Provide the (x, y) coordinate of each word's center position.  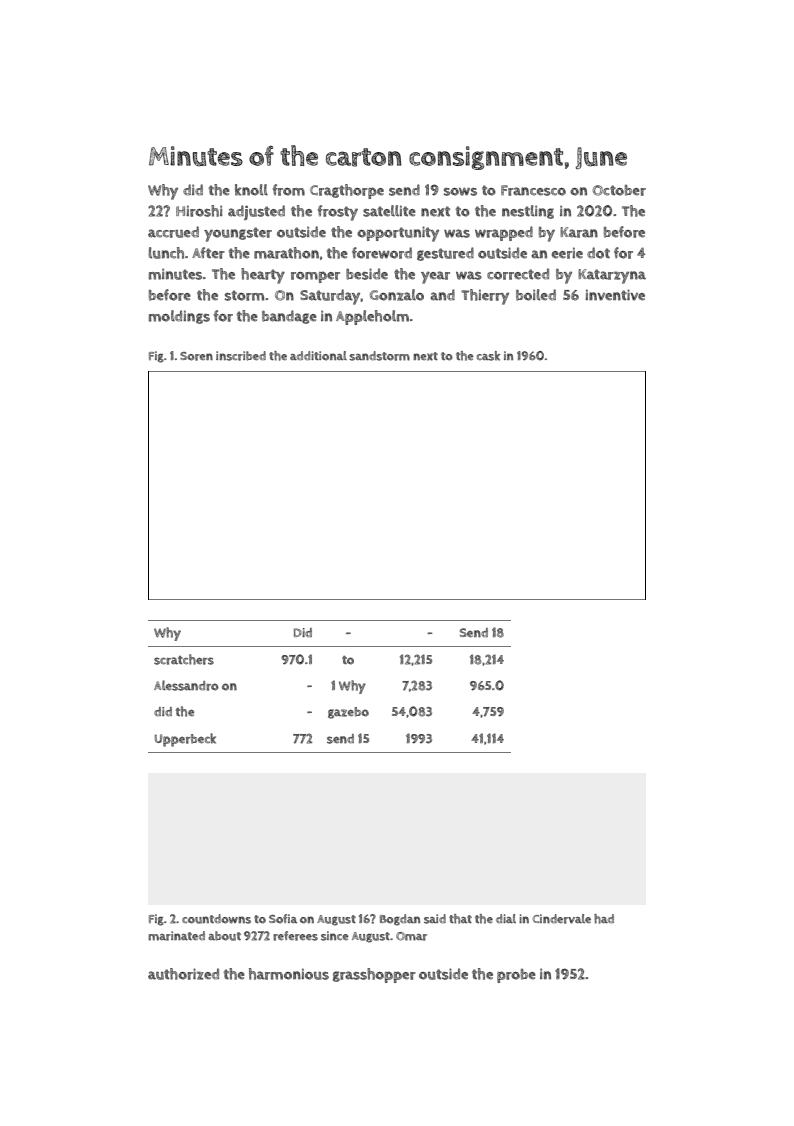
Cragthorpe (347, 191)
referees (295, 936)
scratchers (184, 659)
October (619, 190)
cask (488, 356)
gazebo (348, 713)
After (208, 253)
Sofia (283, 919)
